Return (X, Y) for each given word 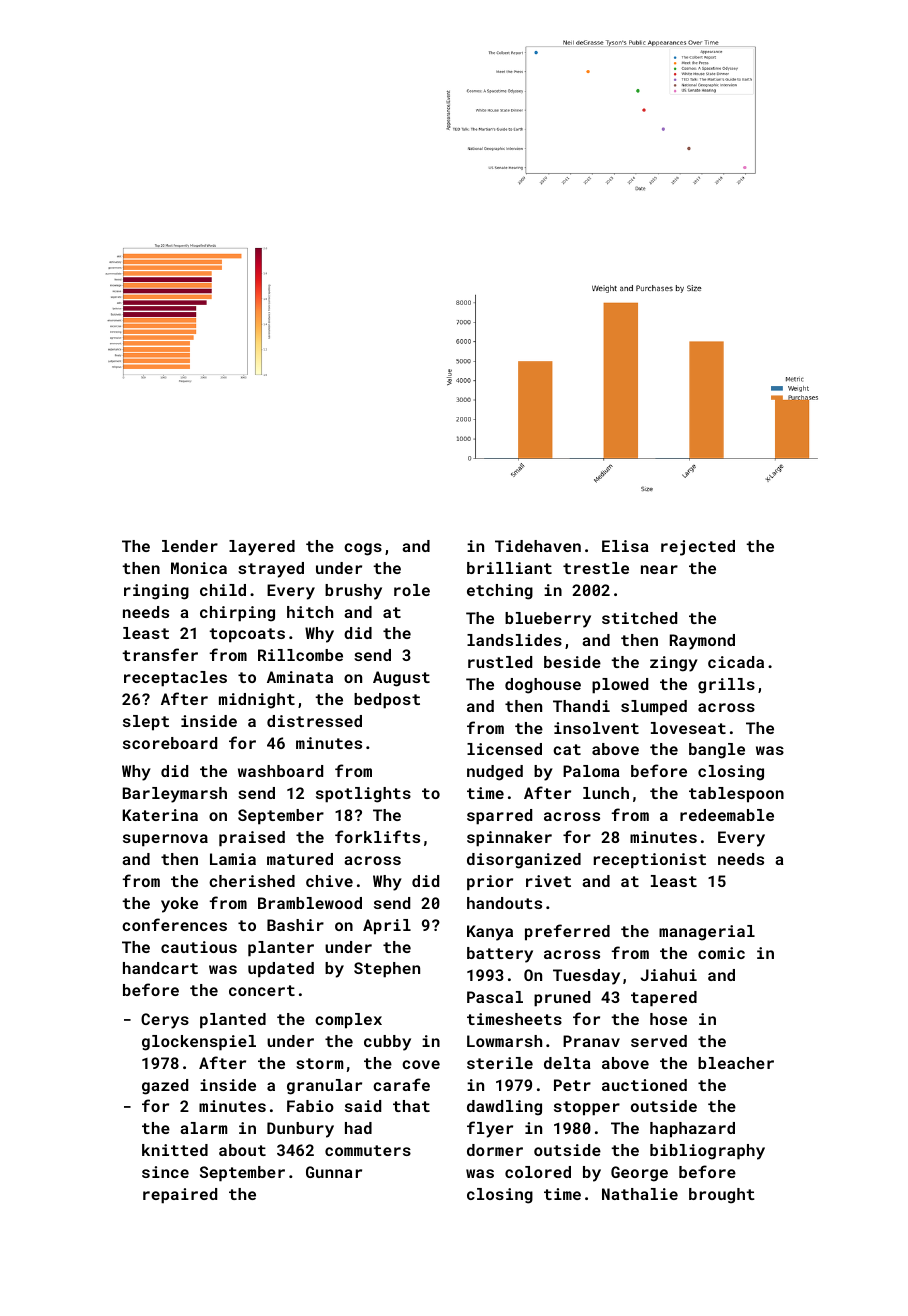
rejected (698, 548)
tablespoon (736, 795)
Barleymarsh (175, 795)
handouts (504, 903)
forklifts (377, 836)
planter (281, 949)
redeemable (727, 815)
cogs (363, 549)
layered (262, 548)
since (165, 1172)
